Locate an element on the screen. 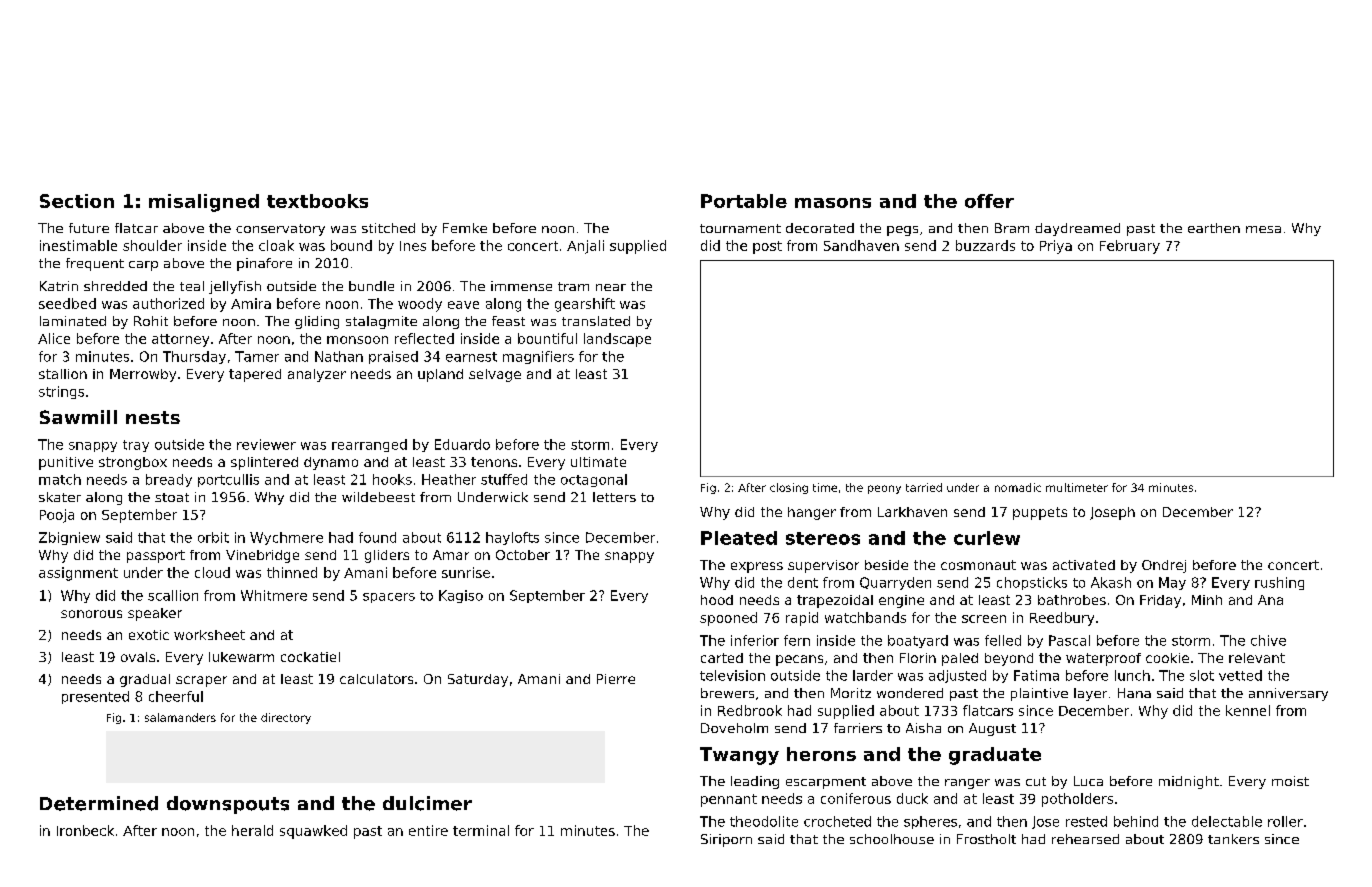  near is located at coordinates (611, 287).
